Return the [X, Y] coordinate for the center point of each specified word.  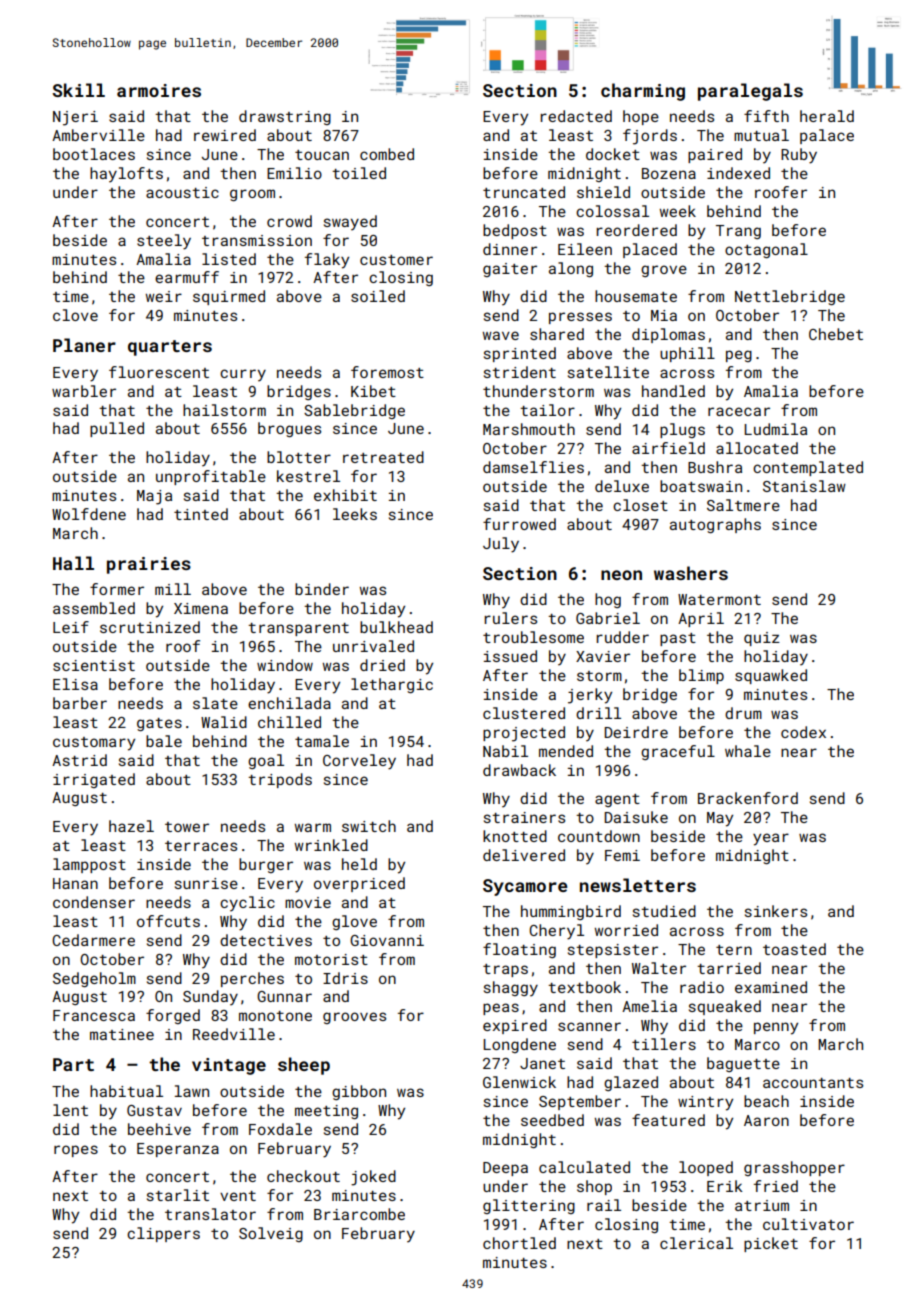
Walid [224, 722]
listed [229, 259]
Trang [738, 232]
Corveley [359, 762]
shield [603, 192]
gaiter [510, 270]
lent [70, 1110]
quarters [170, 348]
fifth [766, 116]
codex [803, 732]
